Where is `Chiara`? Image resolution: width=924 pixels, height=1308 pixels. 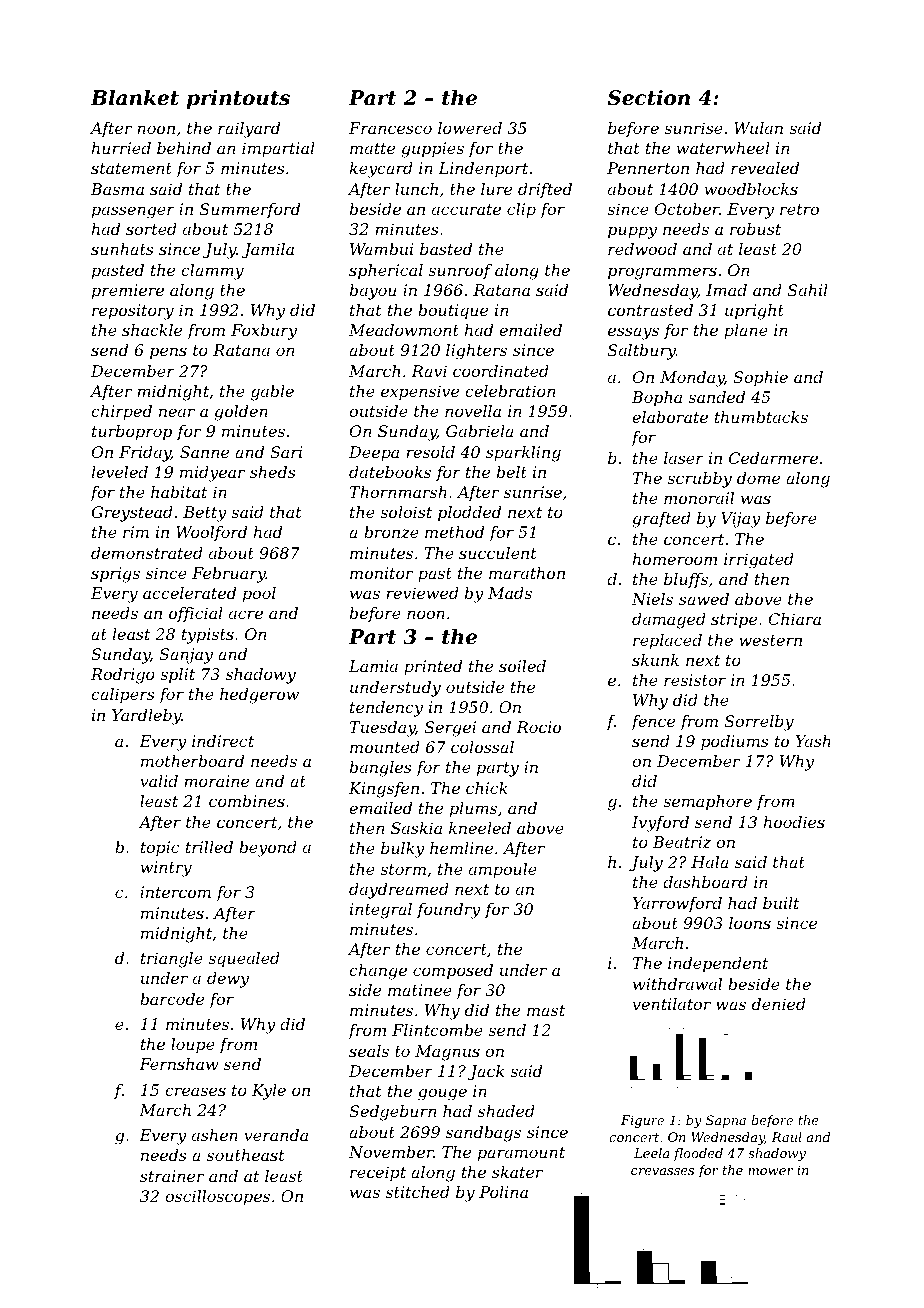
Chiara is located at coordinates (795, 619).
